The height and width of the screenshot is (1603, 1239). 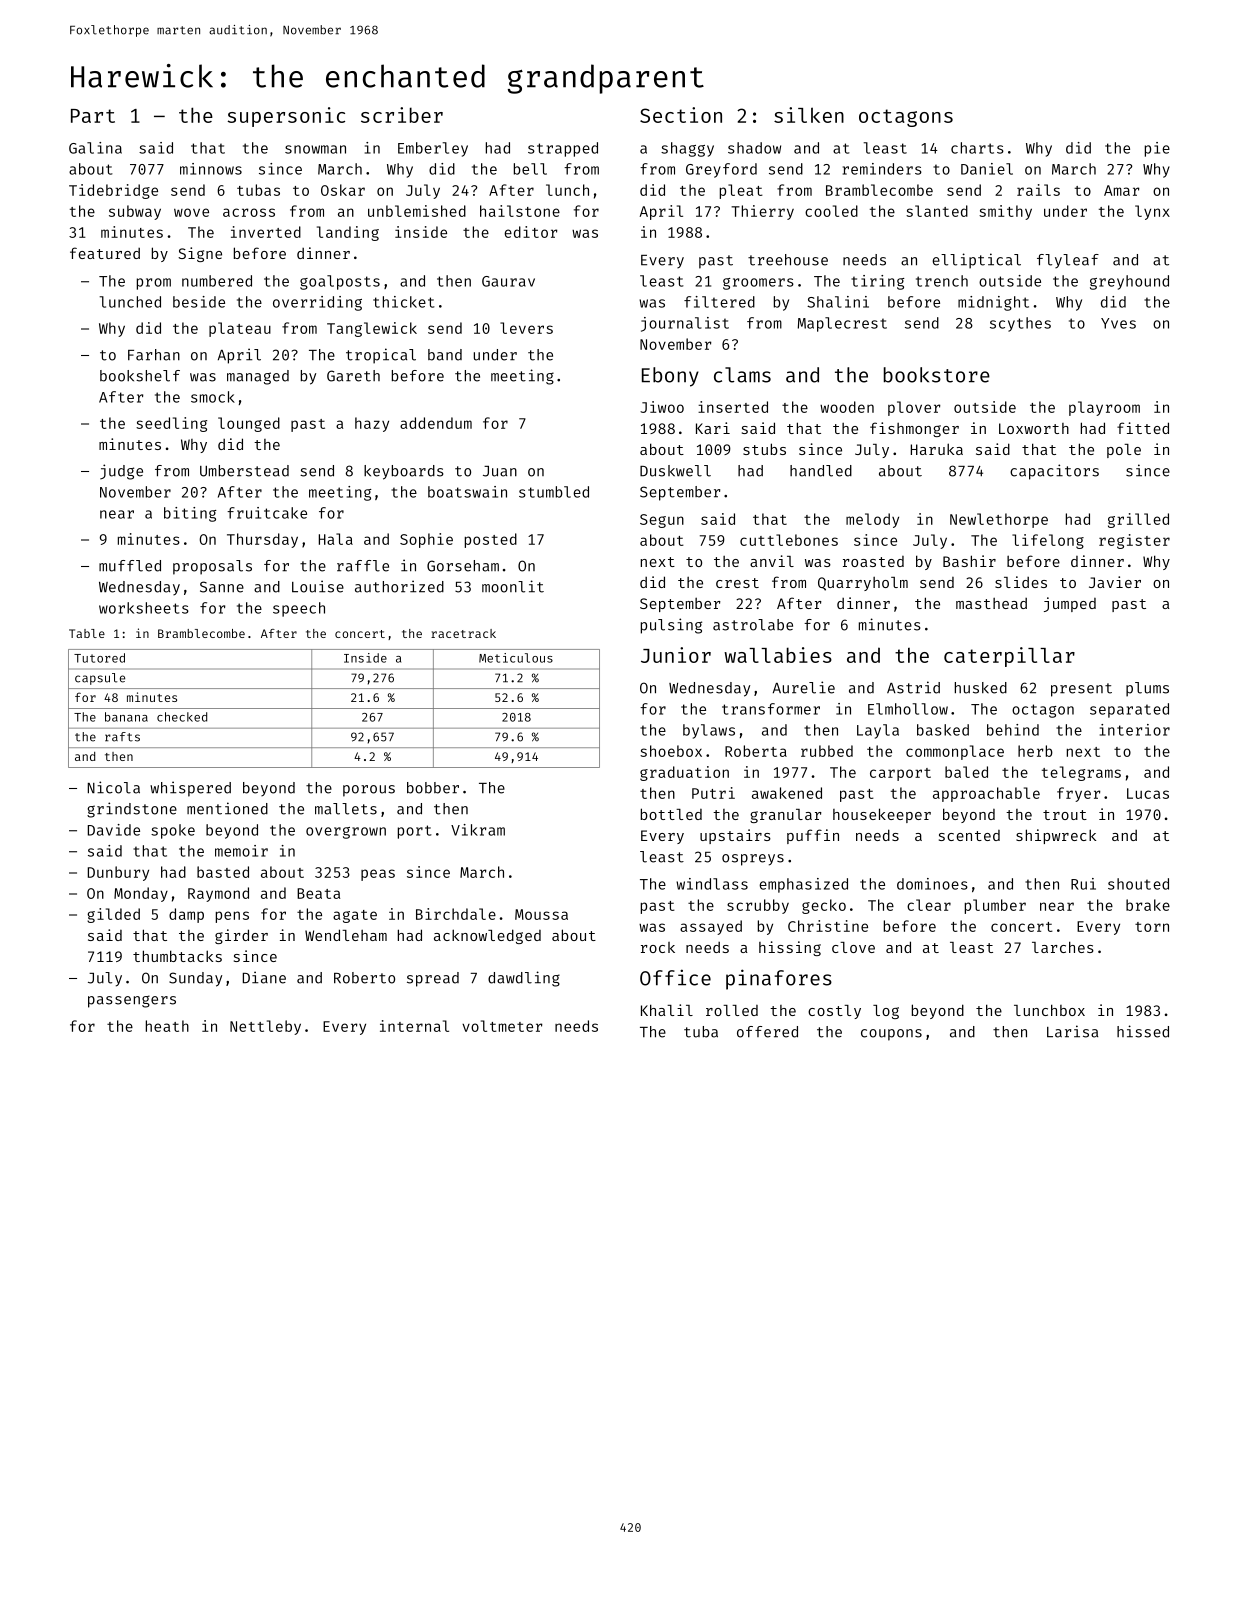 I want to click on Layla, so click(x=878, y=731).
